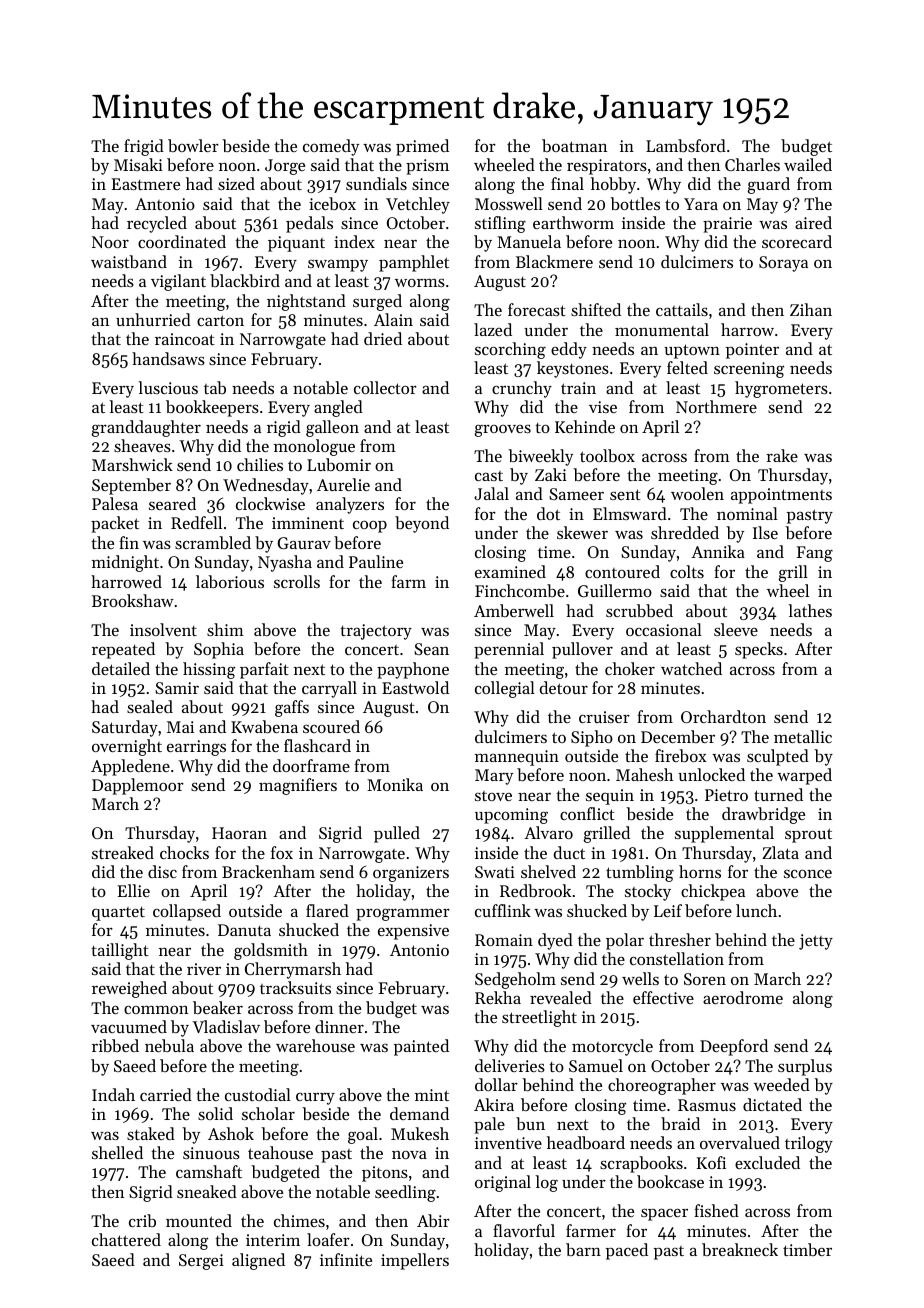 The height and width of the image is (1308, 924). What do you see at coordinates (138, 164) in the image?
I see `Misaki` at bounding box center [138, 164].
